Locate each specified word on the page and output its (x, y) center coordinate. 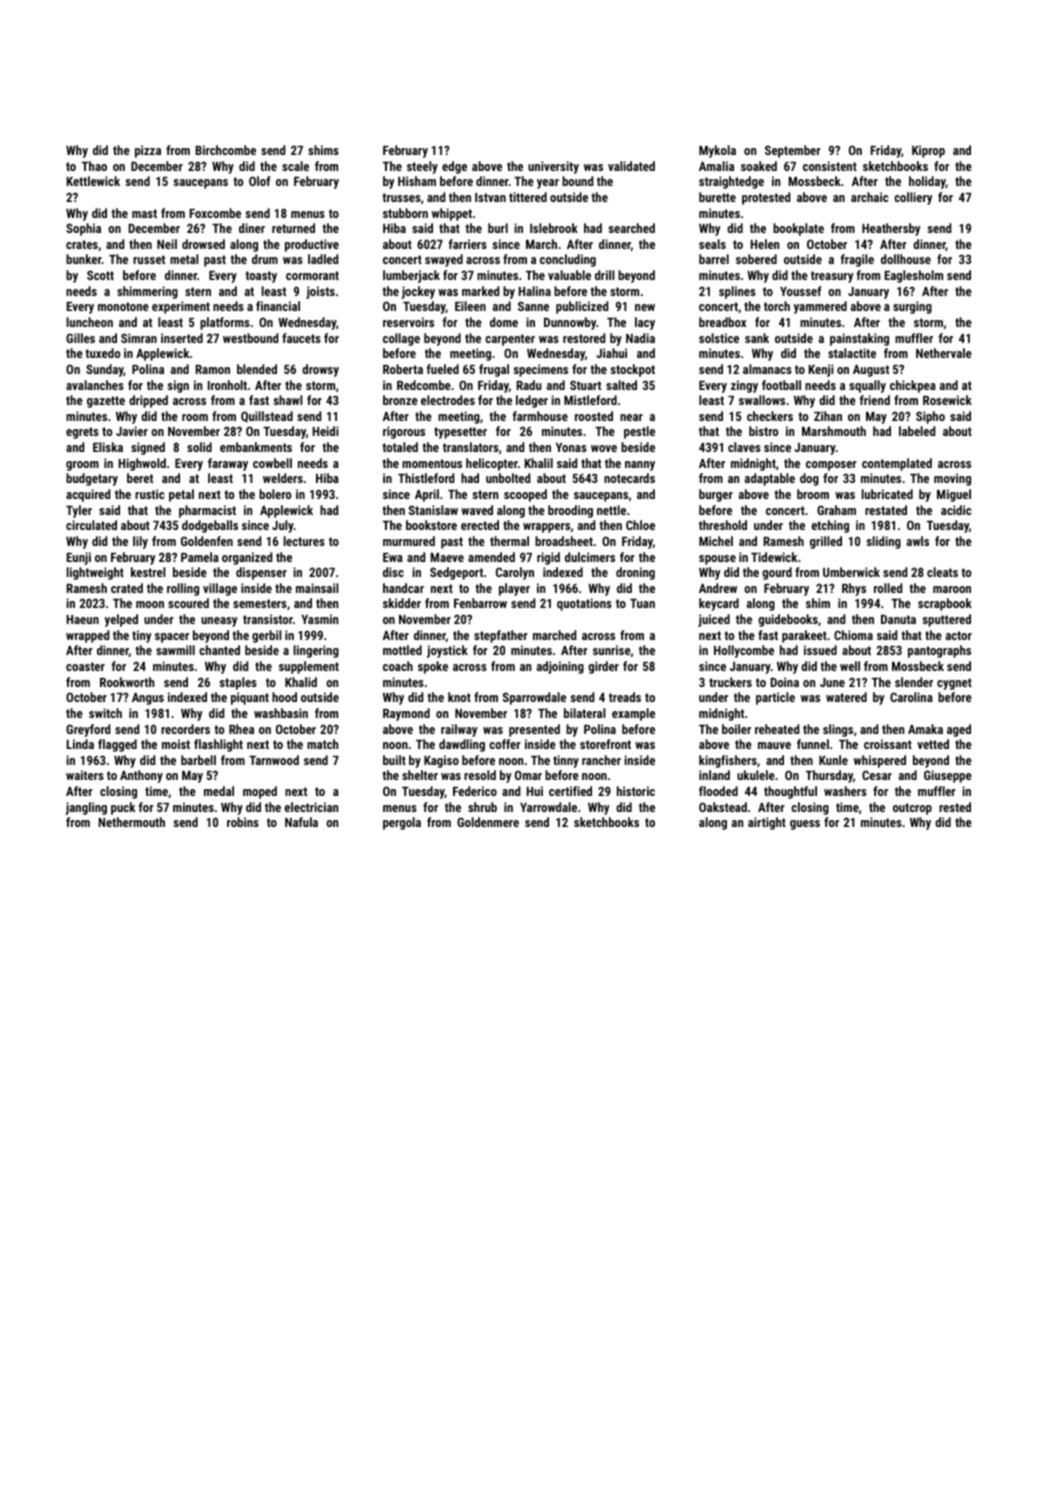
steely (422, 167)
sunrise (612, 650)
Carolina (911, 697)
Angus (148, 699)
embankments (256, 447)
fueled (443, 369)
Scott (100, 275)
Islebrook (554, 228)
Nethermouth (131, 822)
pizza (148, 151)
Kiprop (928, 151)
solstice (719, 338)
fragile (857, 260)
